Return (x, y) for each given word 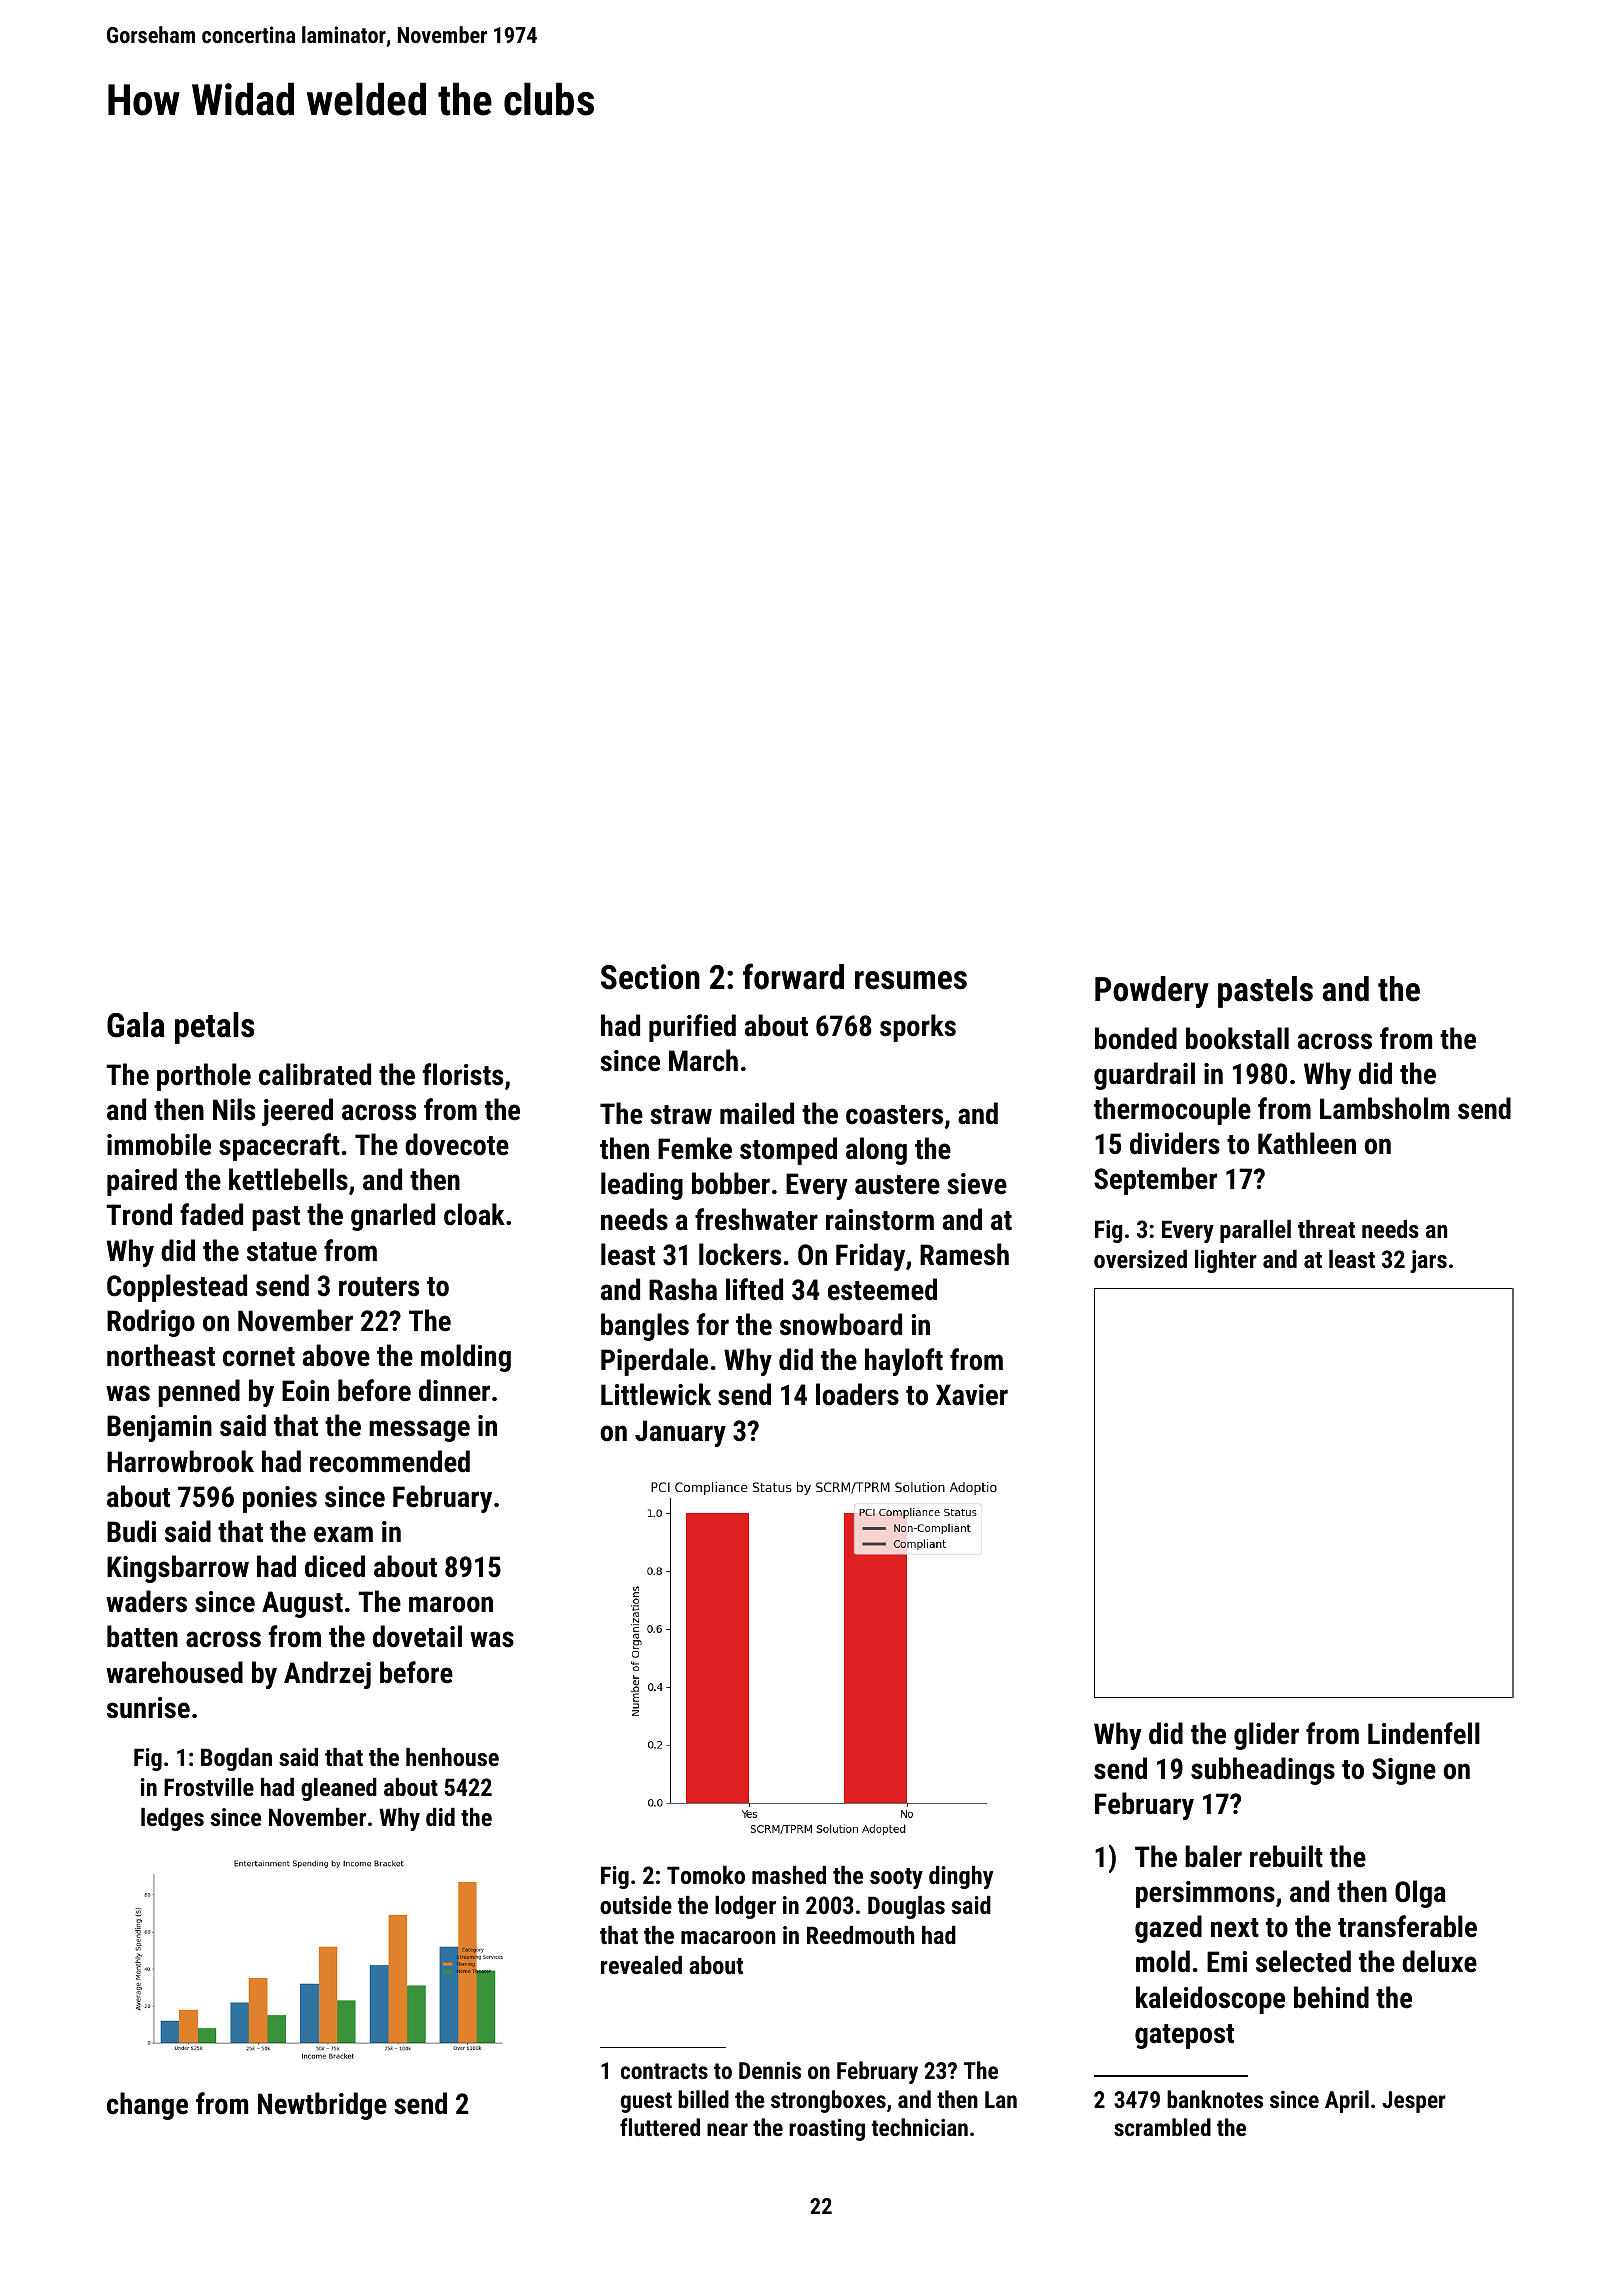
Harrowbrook (180, 1461)
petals (214, 1028)
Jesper (1414, 2102)
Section (650, 977)
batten (142, 1636)
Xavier (972, 1395)
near (727, 2129)
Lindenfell (1424, 1733)
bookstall (1237, 1038)
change (147, 2106)
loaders (857, 1394)
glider (1266, 1736)
